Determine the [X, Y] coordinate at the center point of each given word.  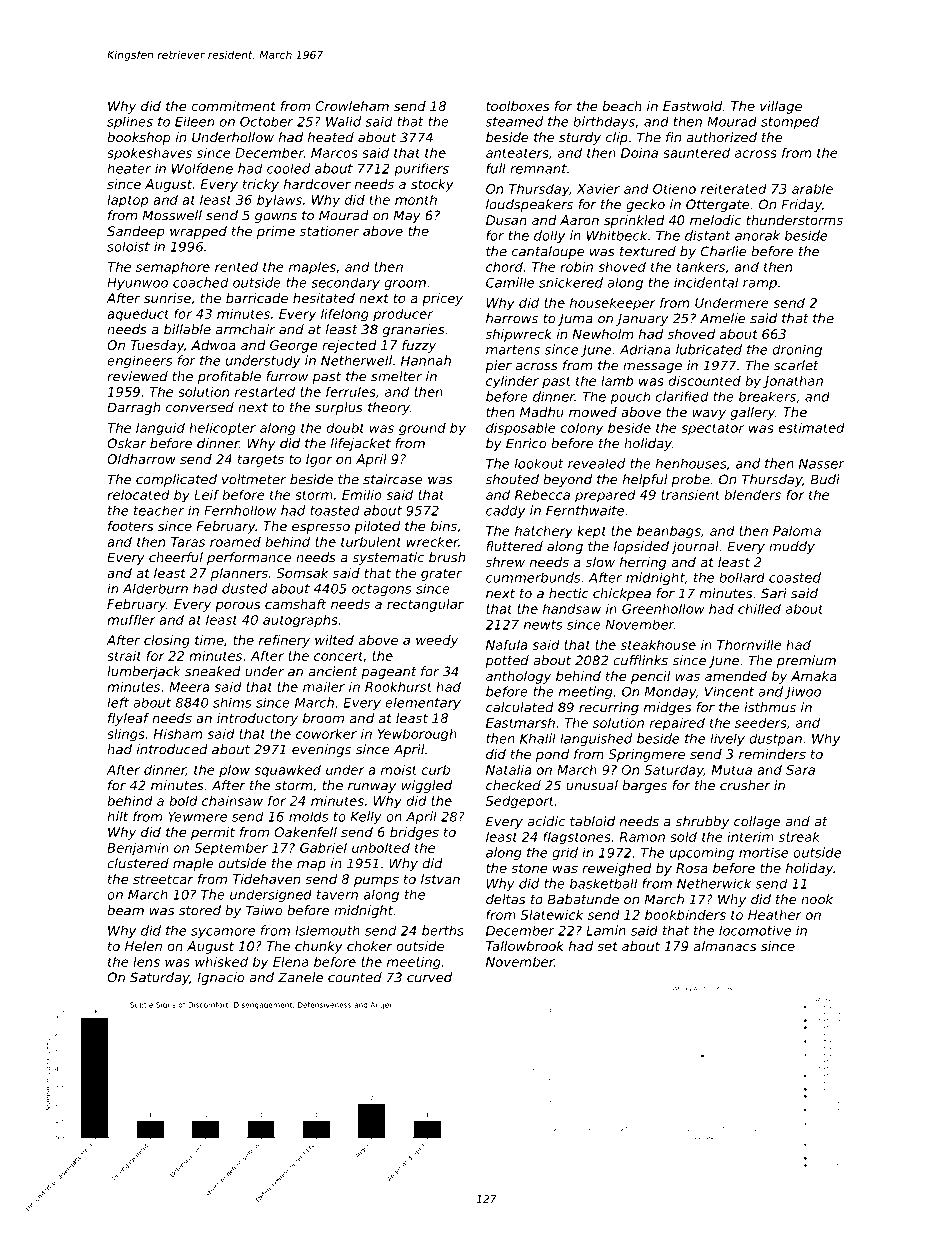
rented [236, 266]
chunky [319, 947]
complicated [176, 480]
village [781, 107]
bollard [742, 577]
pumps [376, 881]
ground [422, 429]
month [416, 199]
